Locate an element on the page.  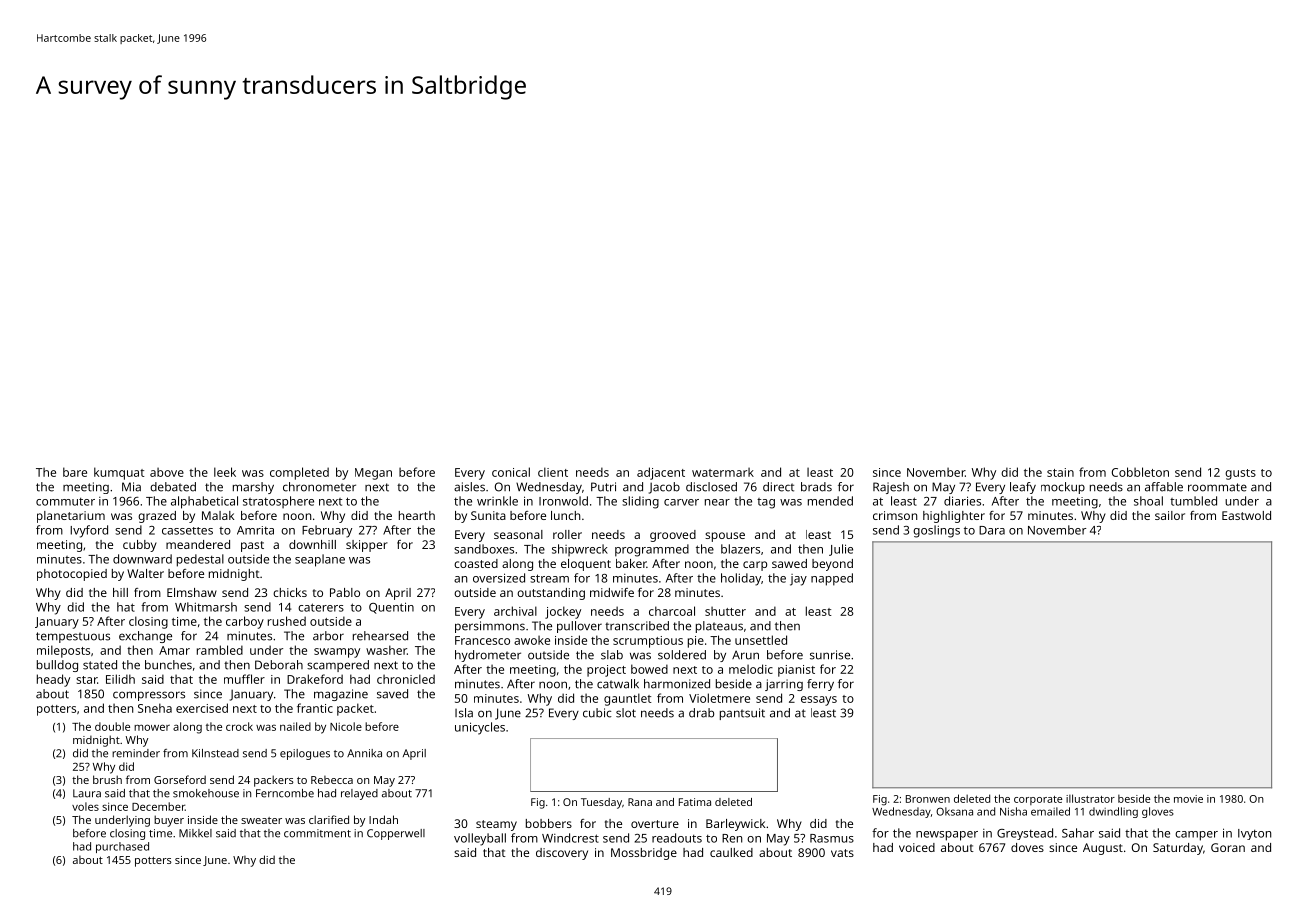
shutter is located at coordinates (725, 611).
